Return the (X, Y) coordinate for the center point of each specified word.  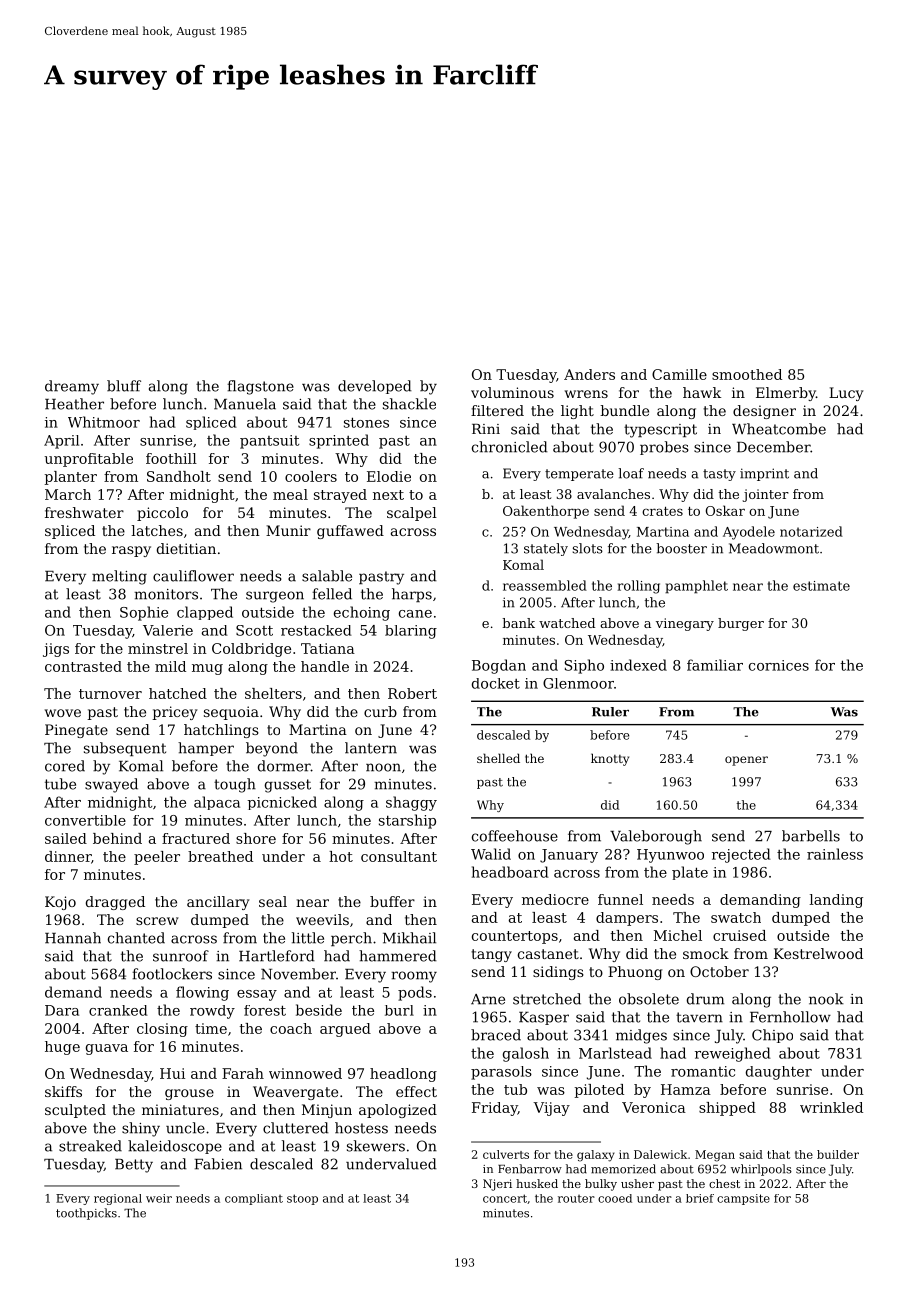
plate (690, 873)
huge (62, 1048)
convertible (85, 820)
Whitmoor (104, 422)
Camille (679, 374)
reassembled (545, 585)
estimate (821, 586)
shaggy (411, 803)
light (577, 412)
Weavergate (295, 1093)
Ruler (610, 712)
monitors (166, 594)
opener (746, 761)
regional (118, 1199)
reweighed (733, 1054)
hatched (178, 693)
